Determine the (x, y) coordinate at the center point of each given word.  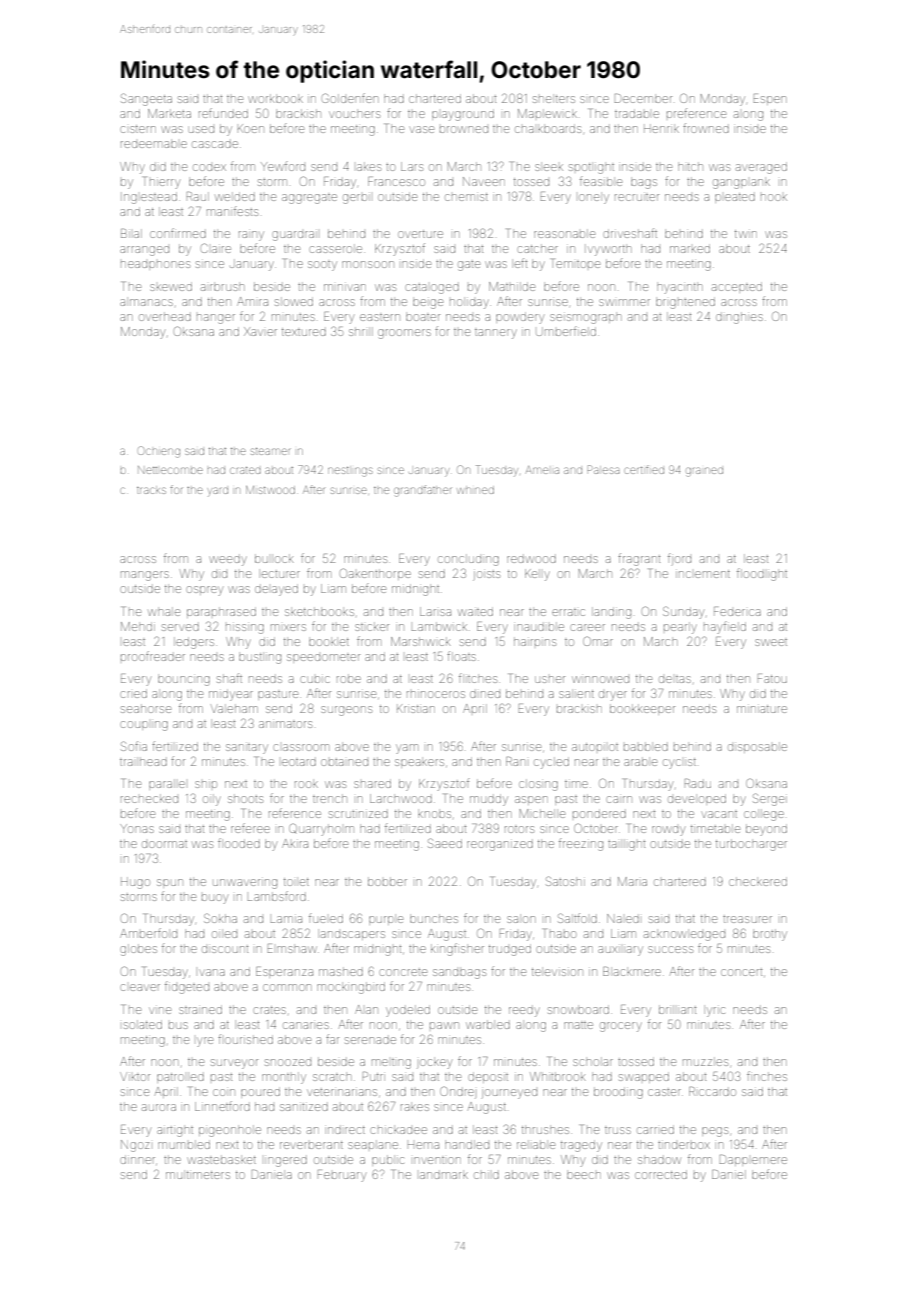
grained (704, 472)
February (342, 1177)
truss (618, 1130)
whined (475, 490)
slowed (294, 301)
